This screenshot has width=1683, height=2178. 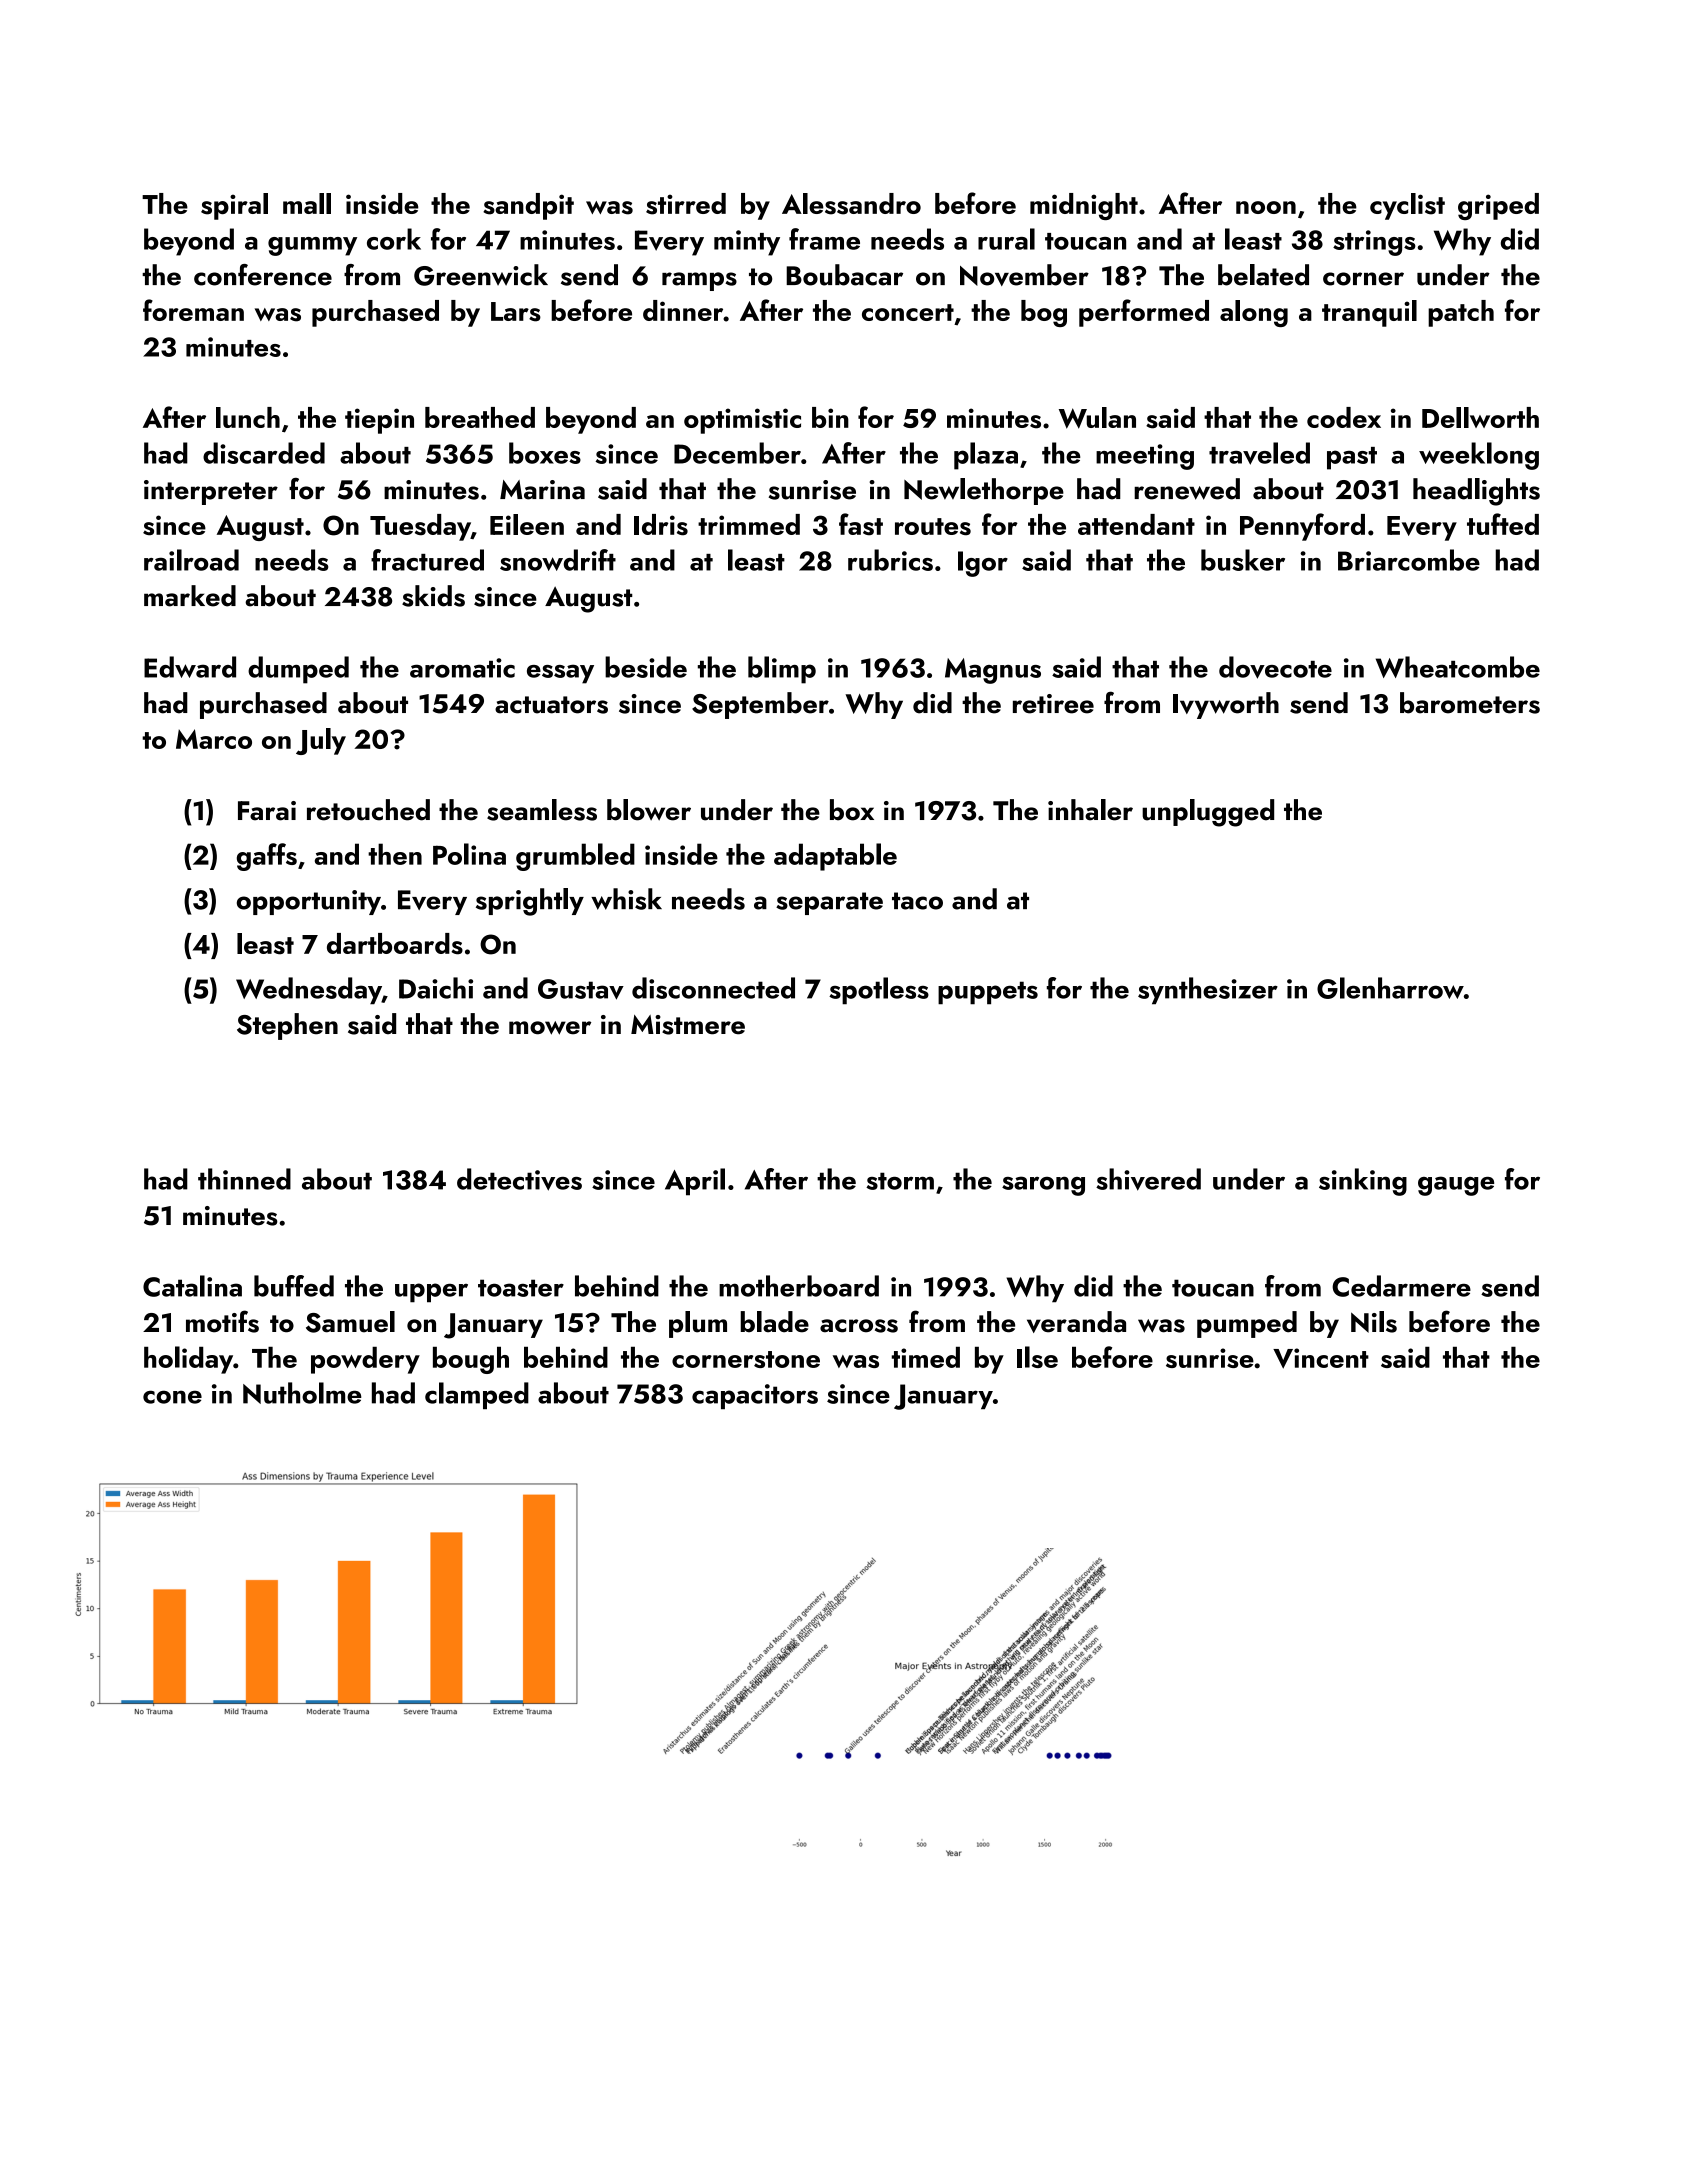 What do you see at coordinates (1407, 206) in the screenshot?
I see `cyclist` at bounding box center [1407, 206].
